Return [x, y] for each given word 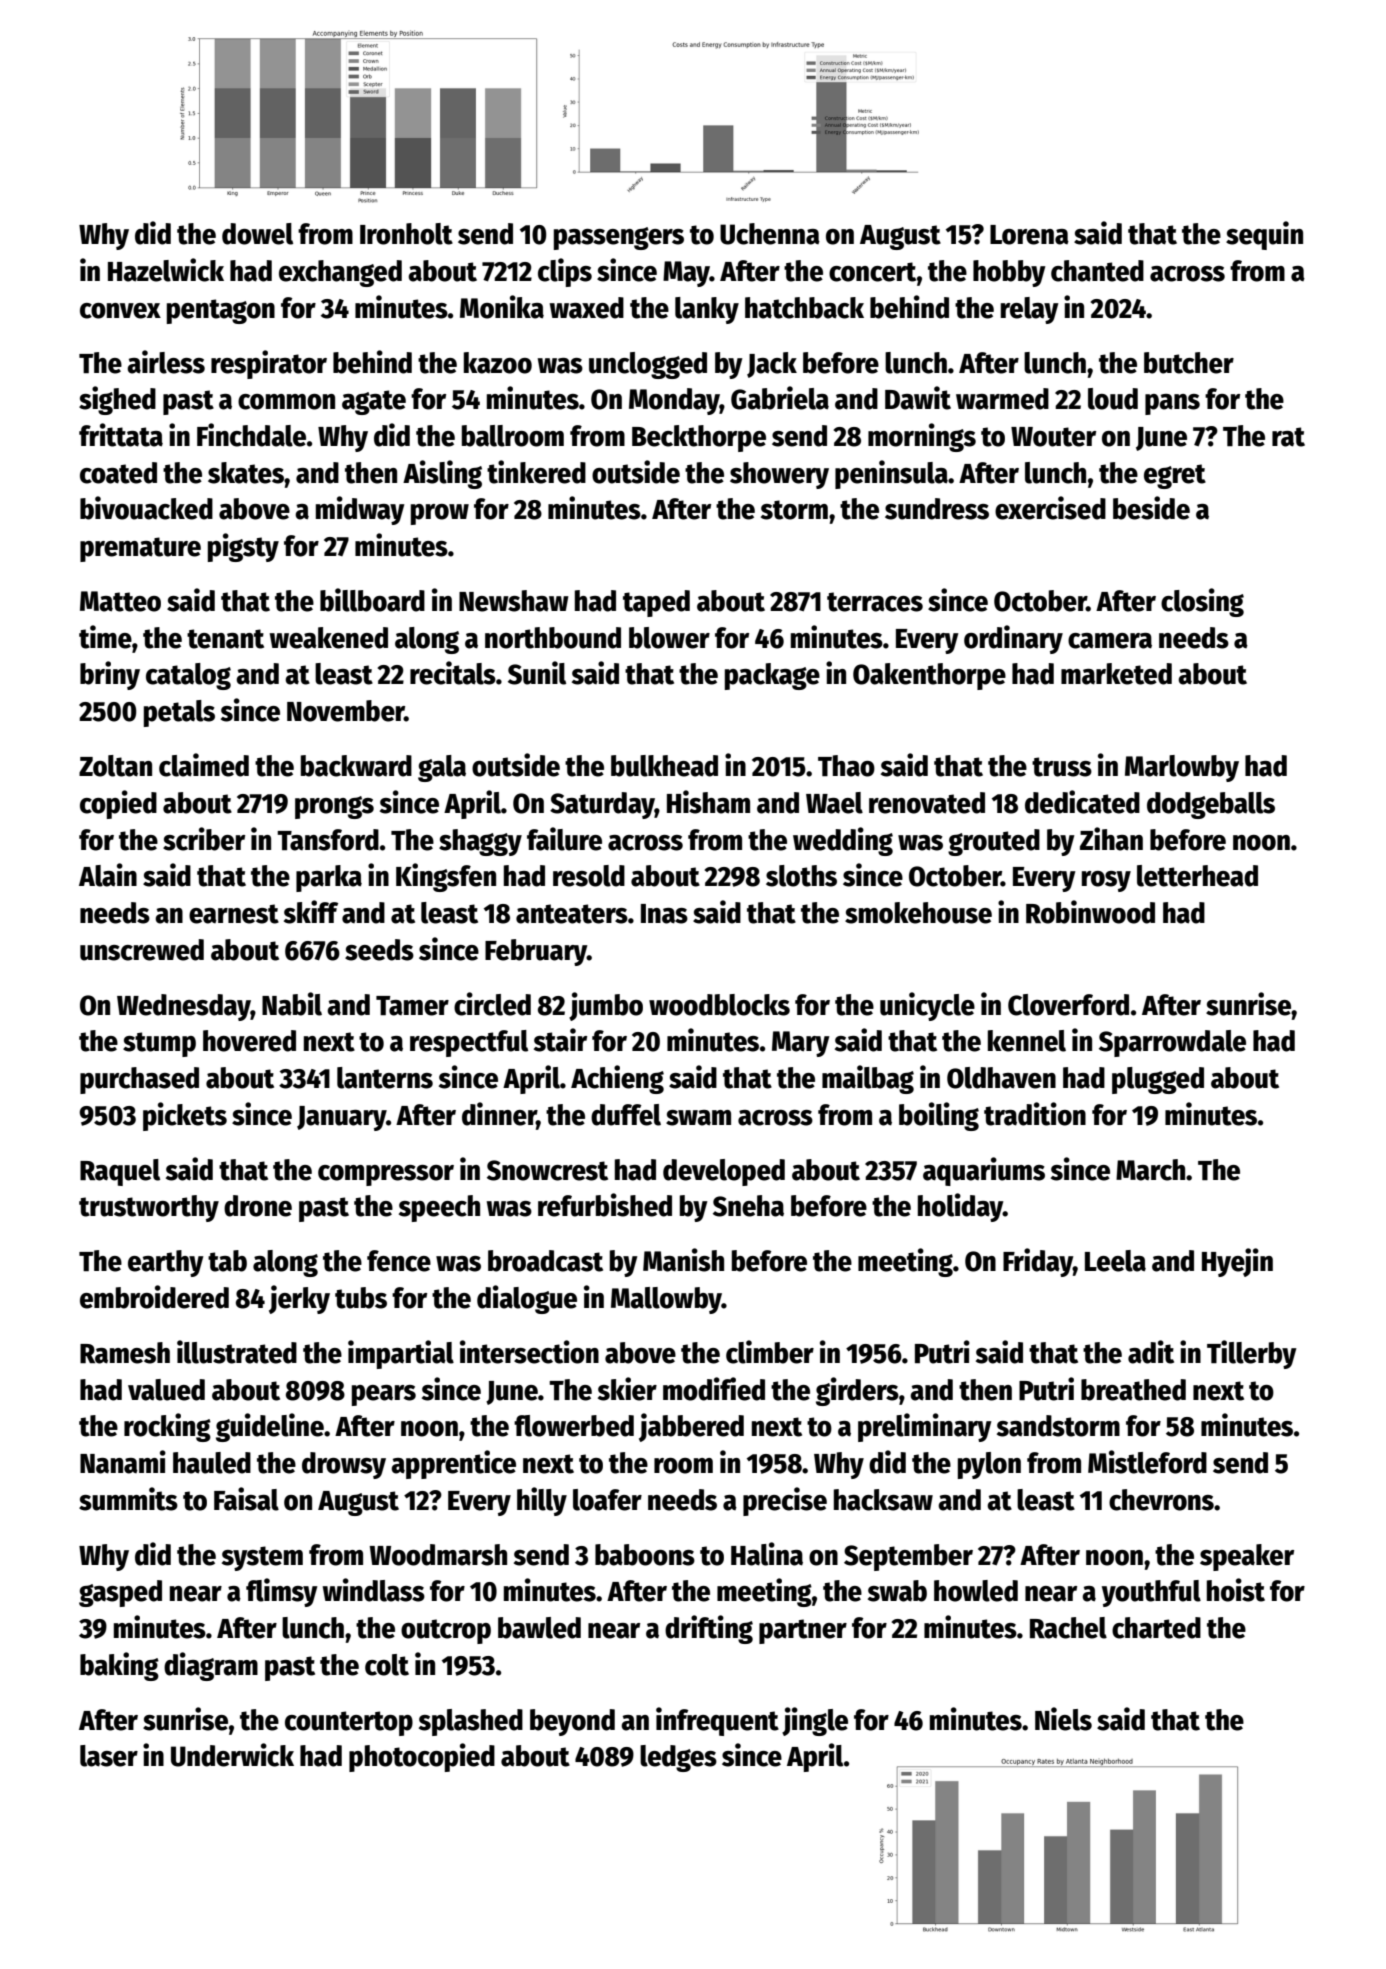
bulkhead [664, 766]
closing [1202, 602]
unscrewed [142, 950]
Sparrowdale [1172, 1043]
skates [246, 473]
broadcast [545, 1261]
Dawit [918, 398]
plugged [1158, 1080]
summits [128, 1499]
